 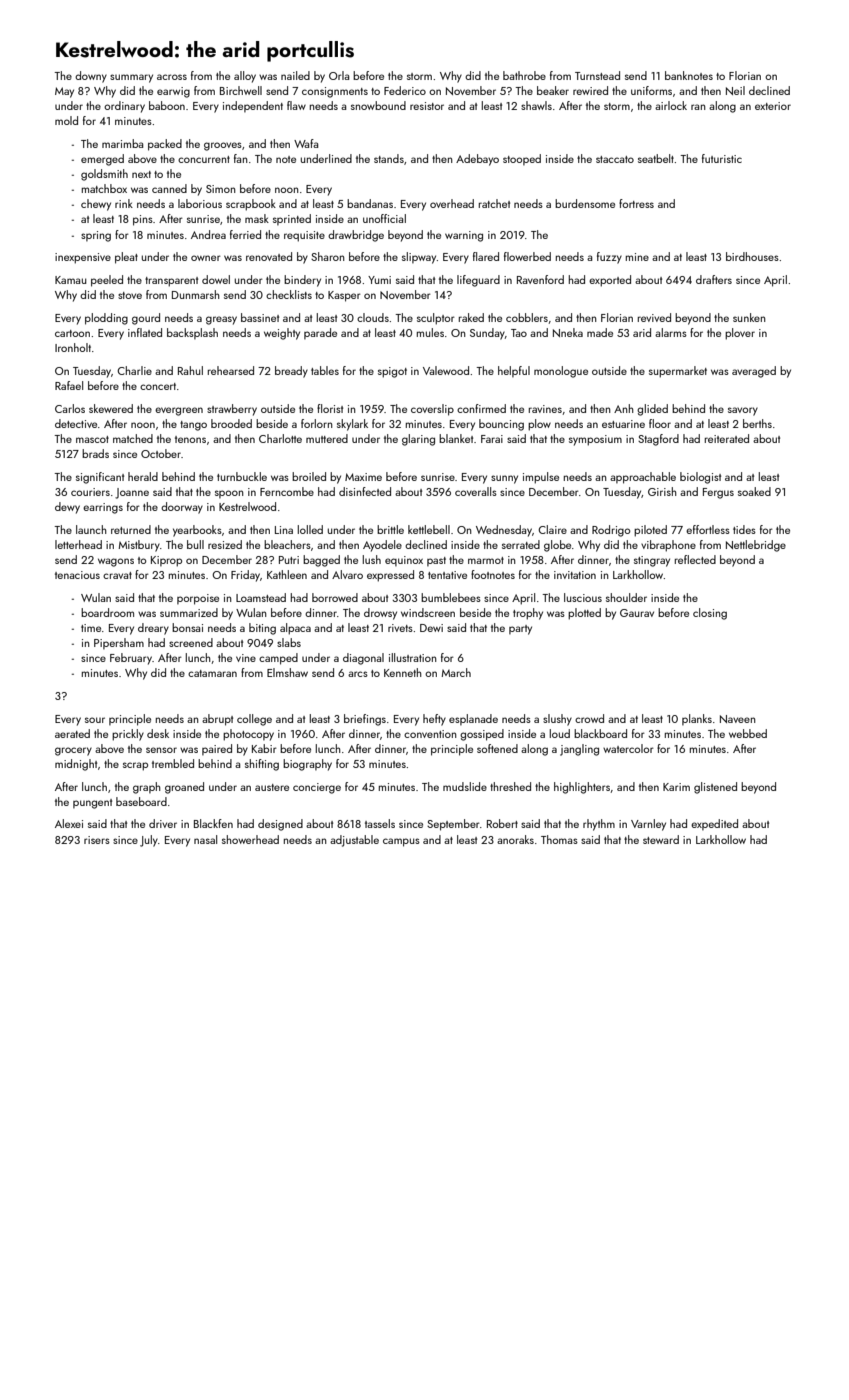 I want to click on bathrobe, so click(x=524, y=75).
